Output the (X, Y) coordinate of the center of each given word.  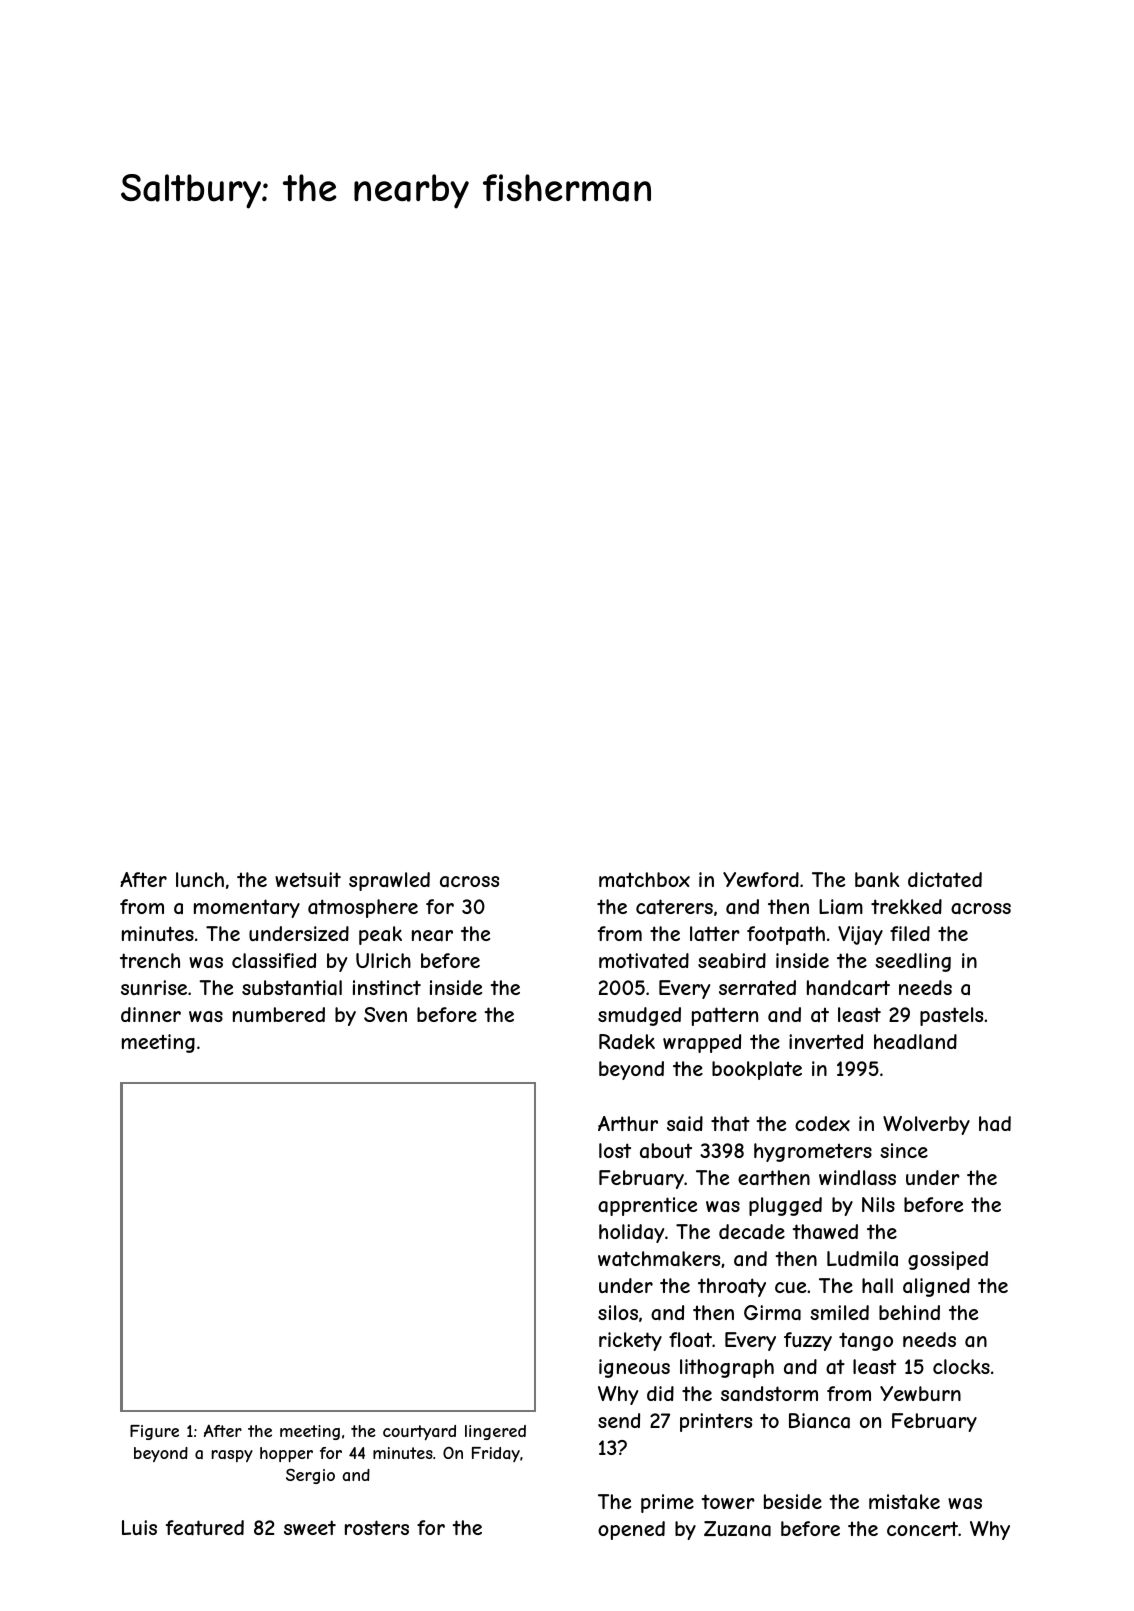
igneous (634, 1368)
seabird (732, 961)
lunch (200, 879)
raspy (232, 1456)
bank (877, 879)
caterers (674, 907)
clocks (961, 1366)
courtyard (419, 1433)
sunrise (154, 987)
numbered (279, 1014)
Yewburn (920, 1393)
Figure (154, 1432)
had (995, 1123)
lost (615, 1150)
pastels (951, 1016)
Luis (139, 1527)
